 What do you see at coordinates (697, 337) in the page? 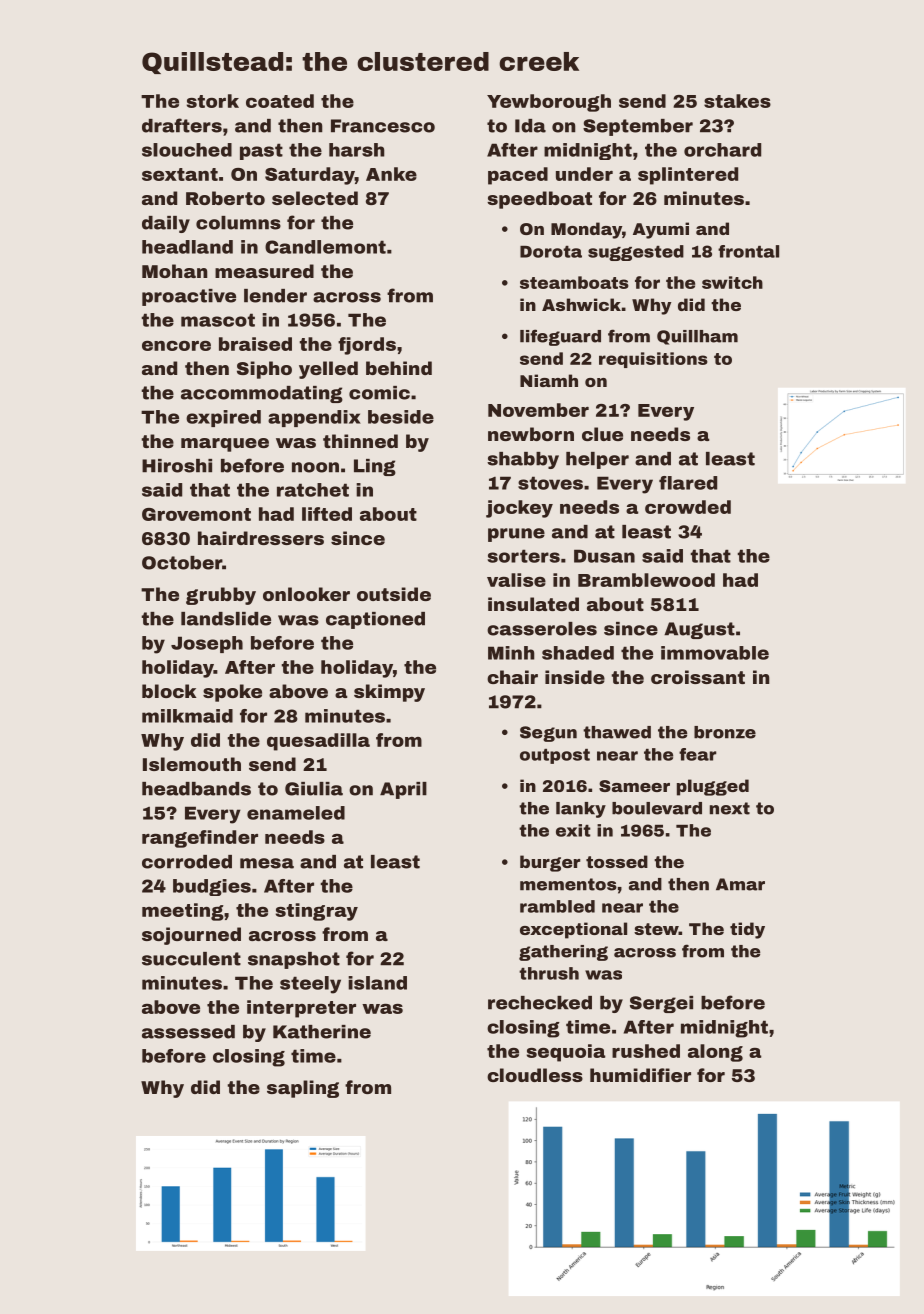
I see `Quillham` at bounding box center [697, 337].
